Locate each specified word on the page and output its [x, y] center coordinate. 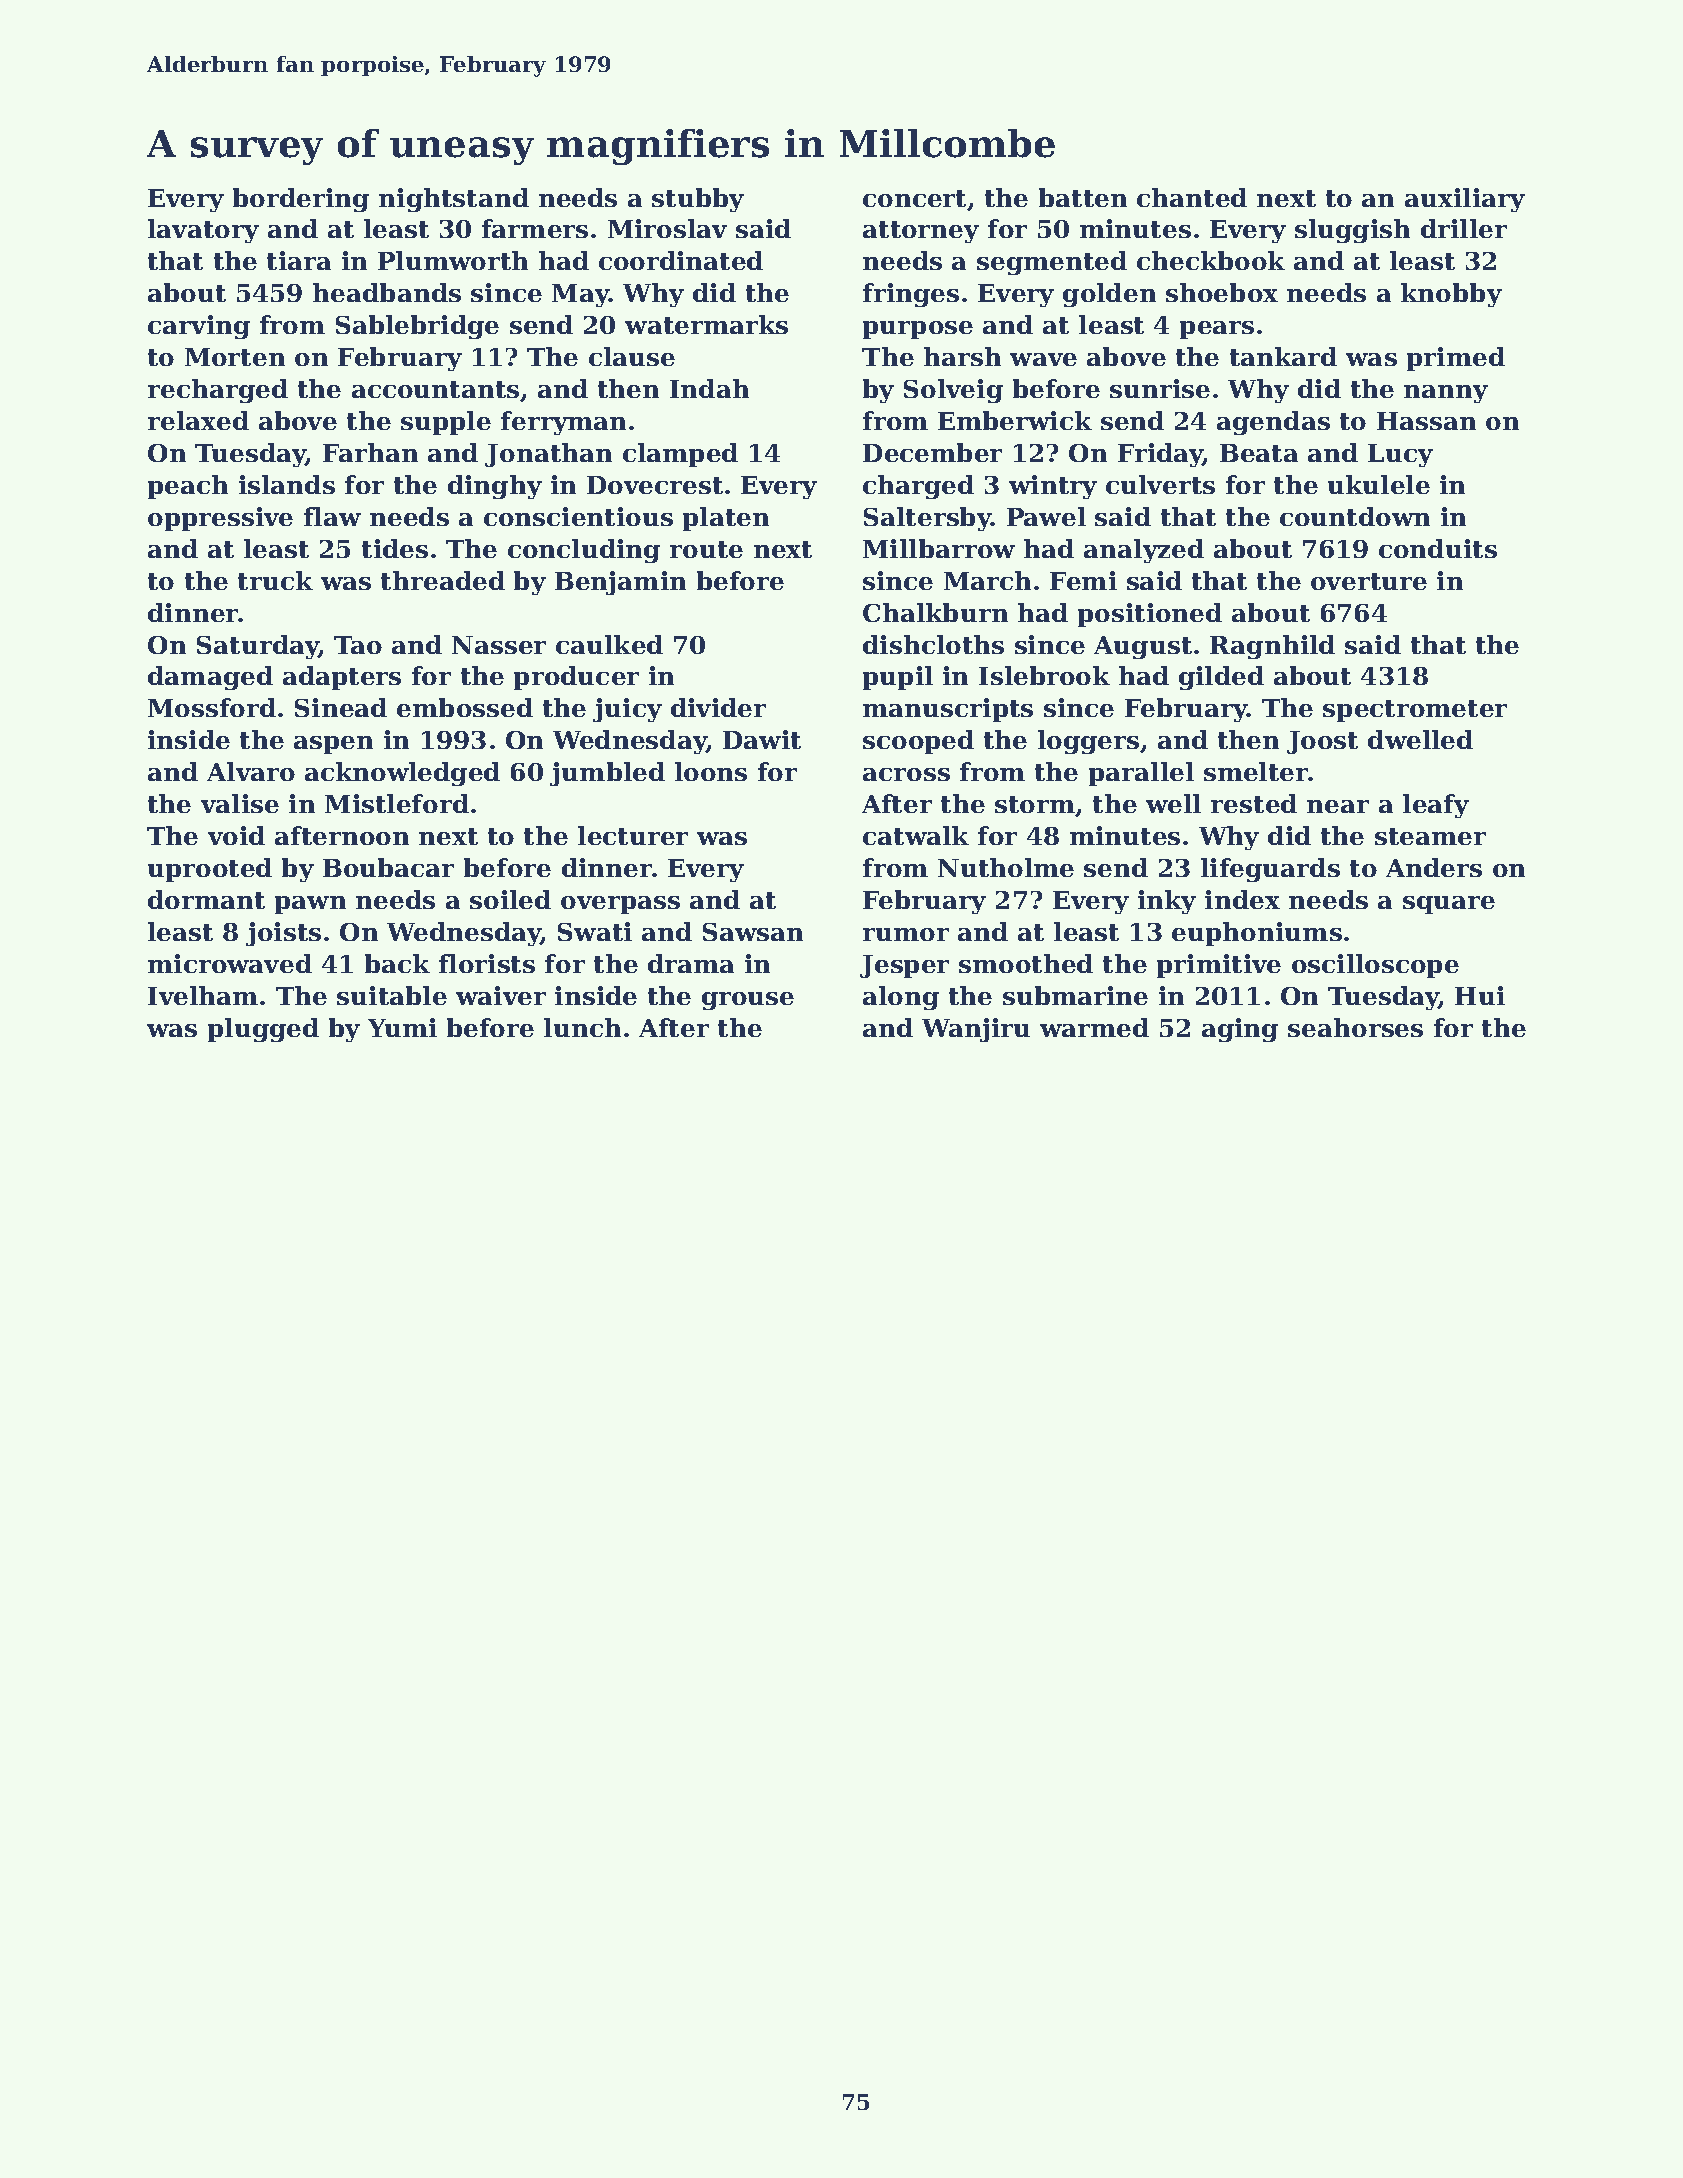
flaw [332, 516]
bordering [301, 200]
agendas [1273, 423]
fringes [911, 295]
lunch [582, 1027]
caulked [609, 644]
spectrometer [1415, 711]
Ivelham [203, 995]
